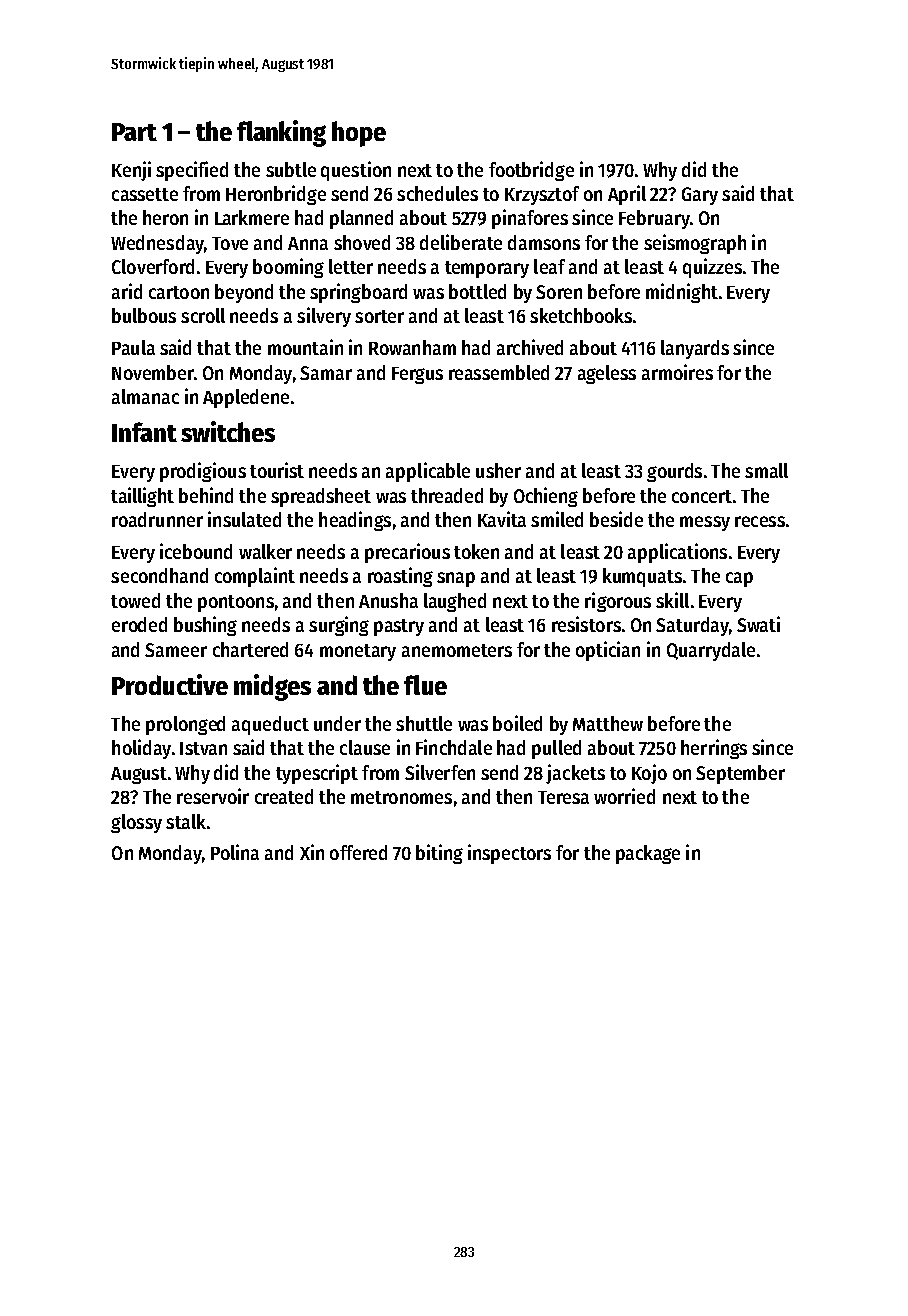  I want to click on gourds, so click(674, 472).
